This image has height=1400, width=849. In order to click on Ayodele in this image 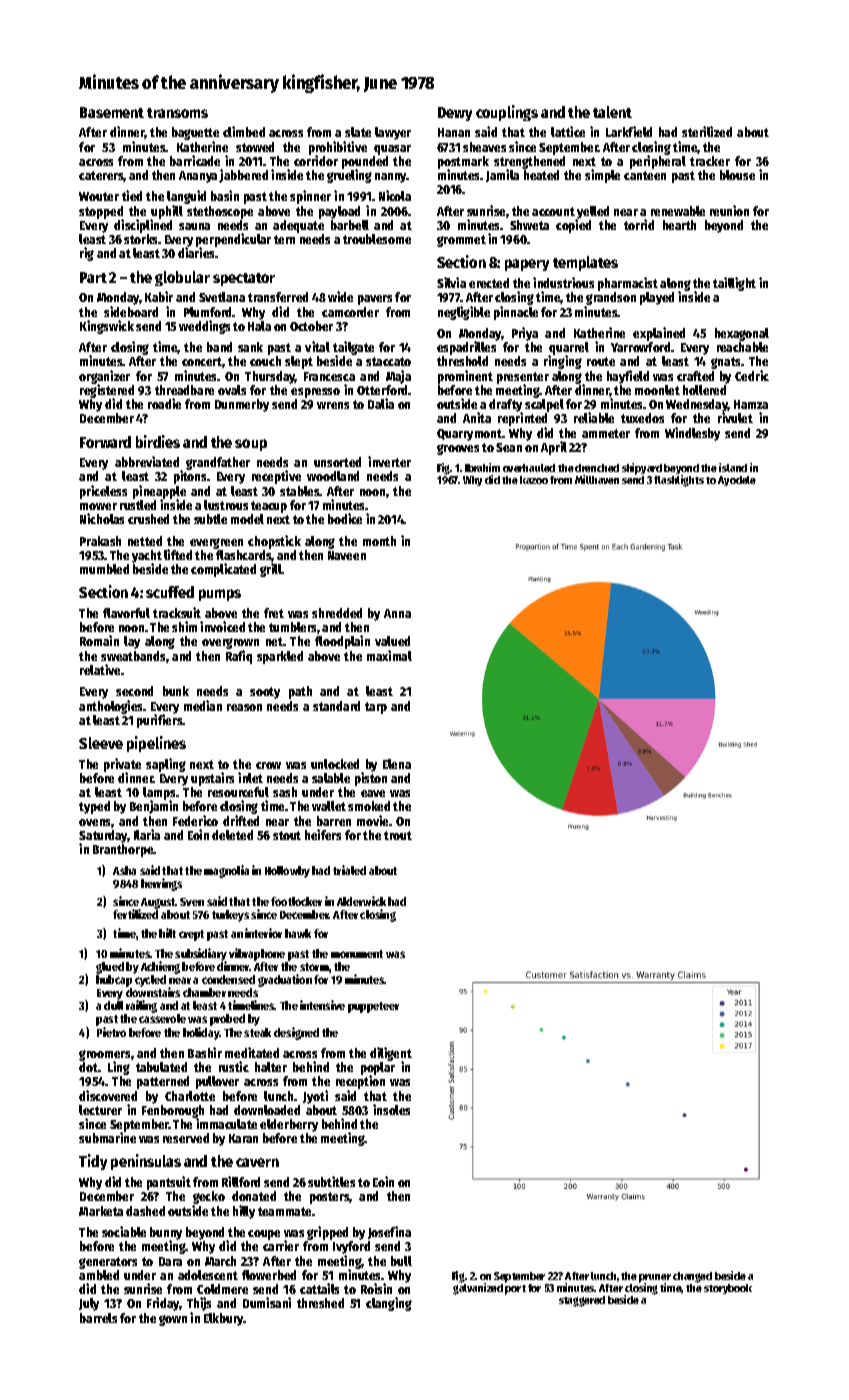, I will do `click(737, 481)`.
